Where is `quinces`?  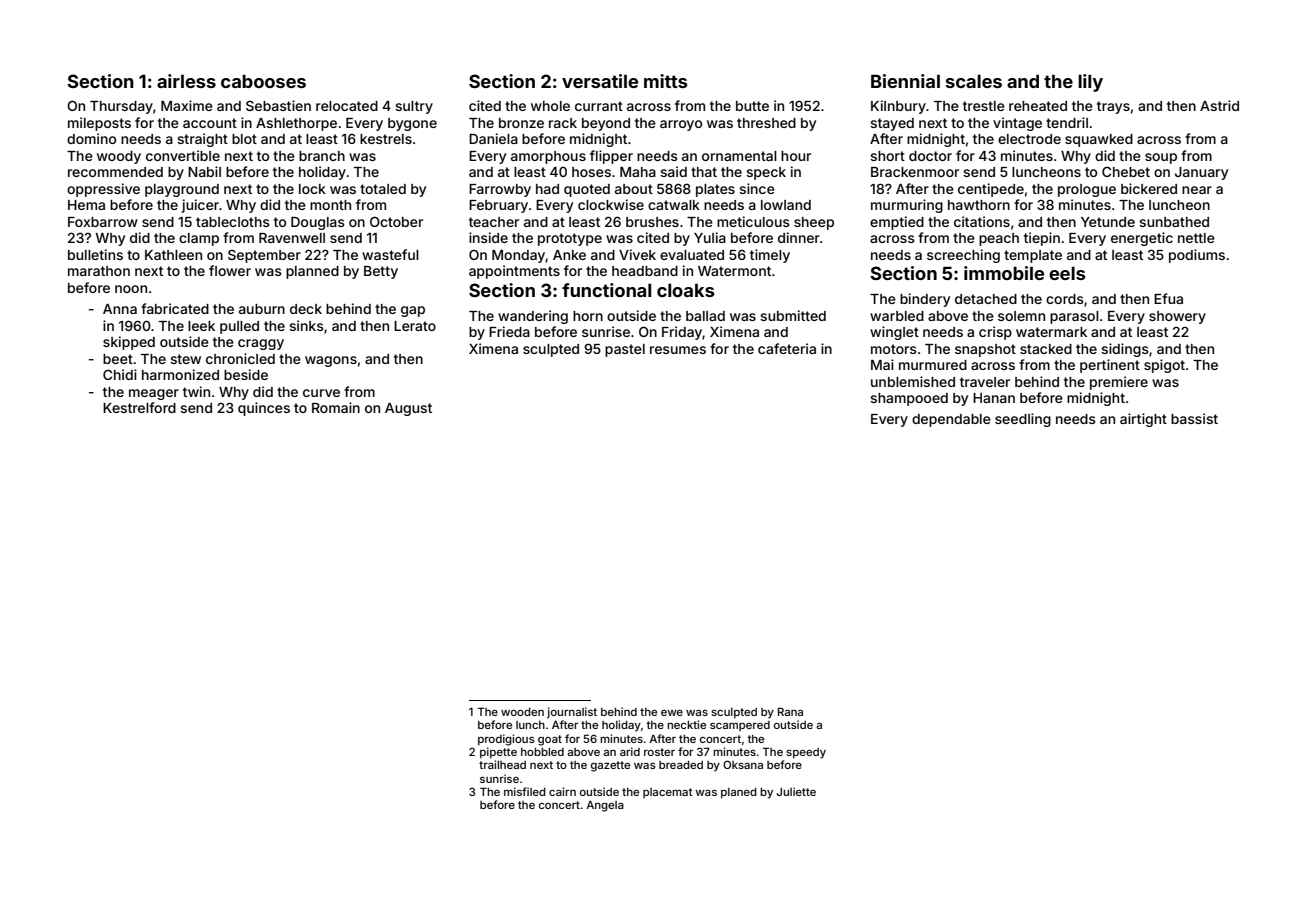 quinces is located at coordinates (264, 409).
